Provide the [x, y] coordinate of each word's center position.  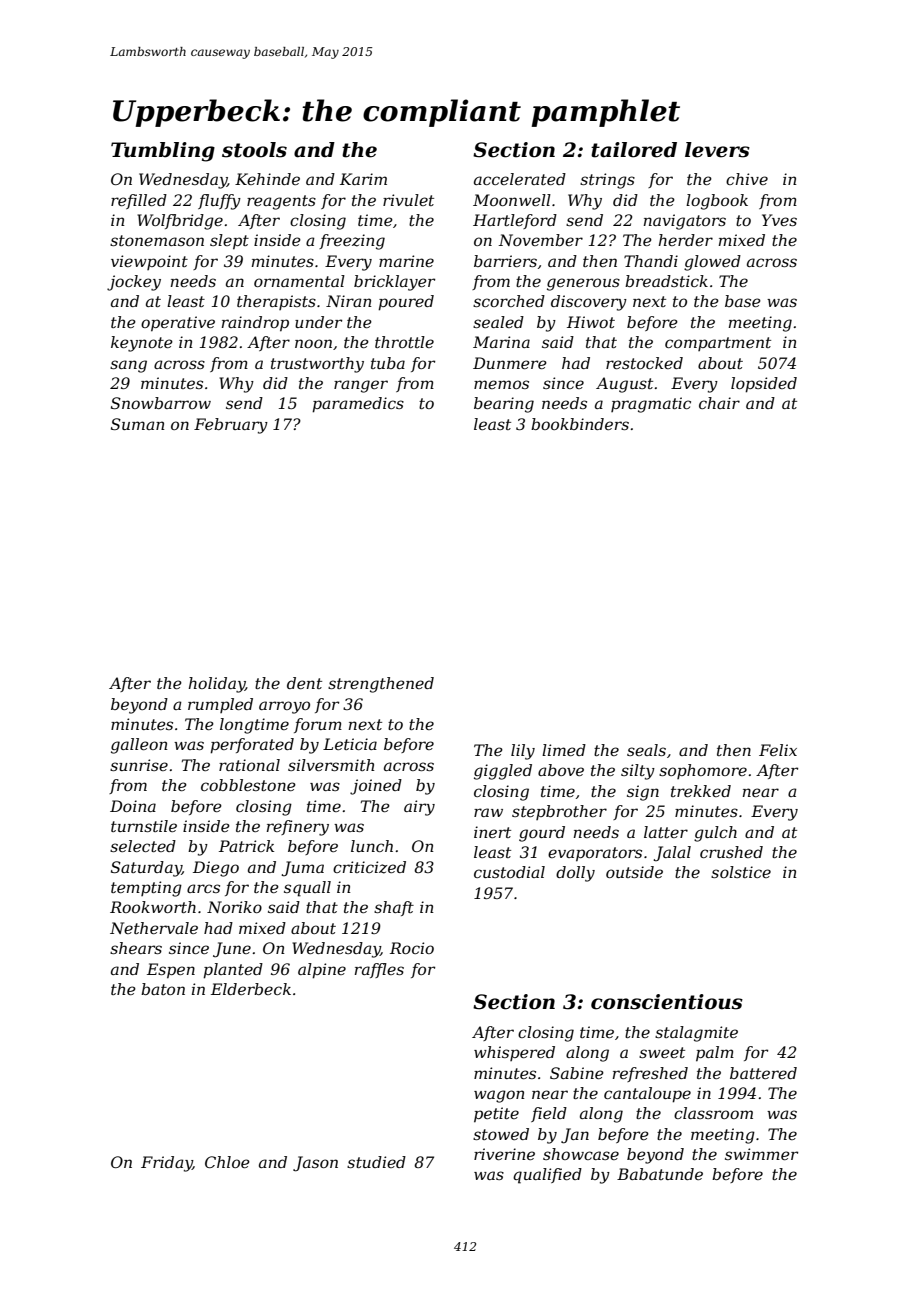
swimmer [761, 1154]
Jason [315, 1164]
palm [715, 1054]
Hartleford [515, 221]
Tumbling [163, 152]
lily [523, 752]
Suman [138, 424]
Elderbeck [251, 989]
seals [646, 750]
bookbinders [580, 424]
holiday [216, 685]
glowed [712, 263]
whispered [514, 1053]
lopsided [764, 385]
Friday [166, 1164]
